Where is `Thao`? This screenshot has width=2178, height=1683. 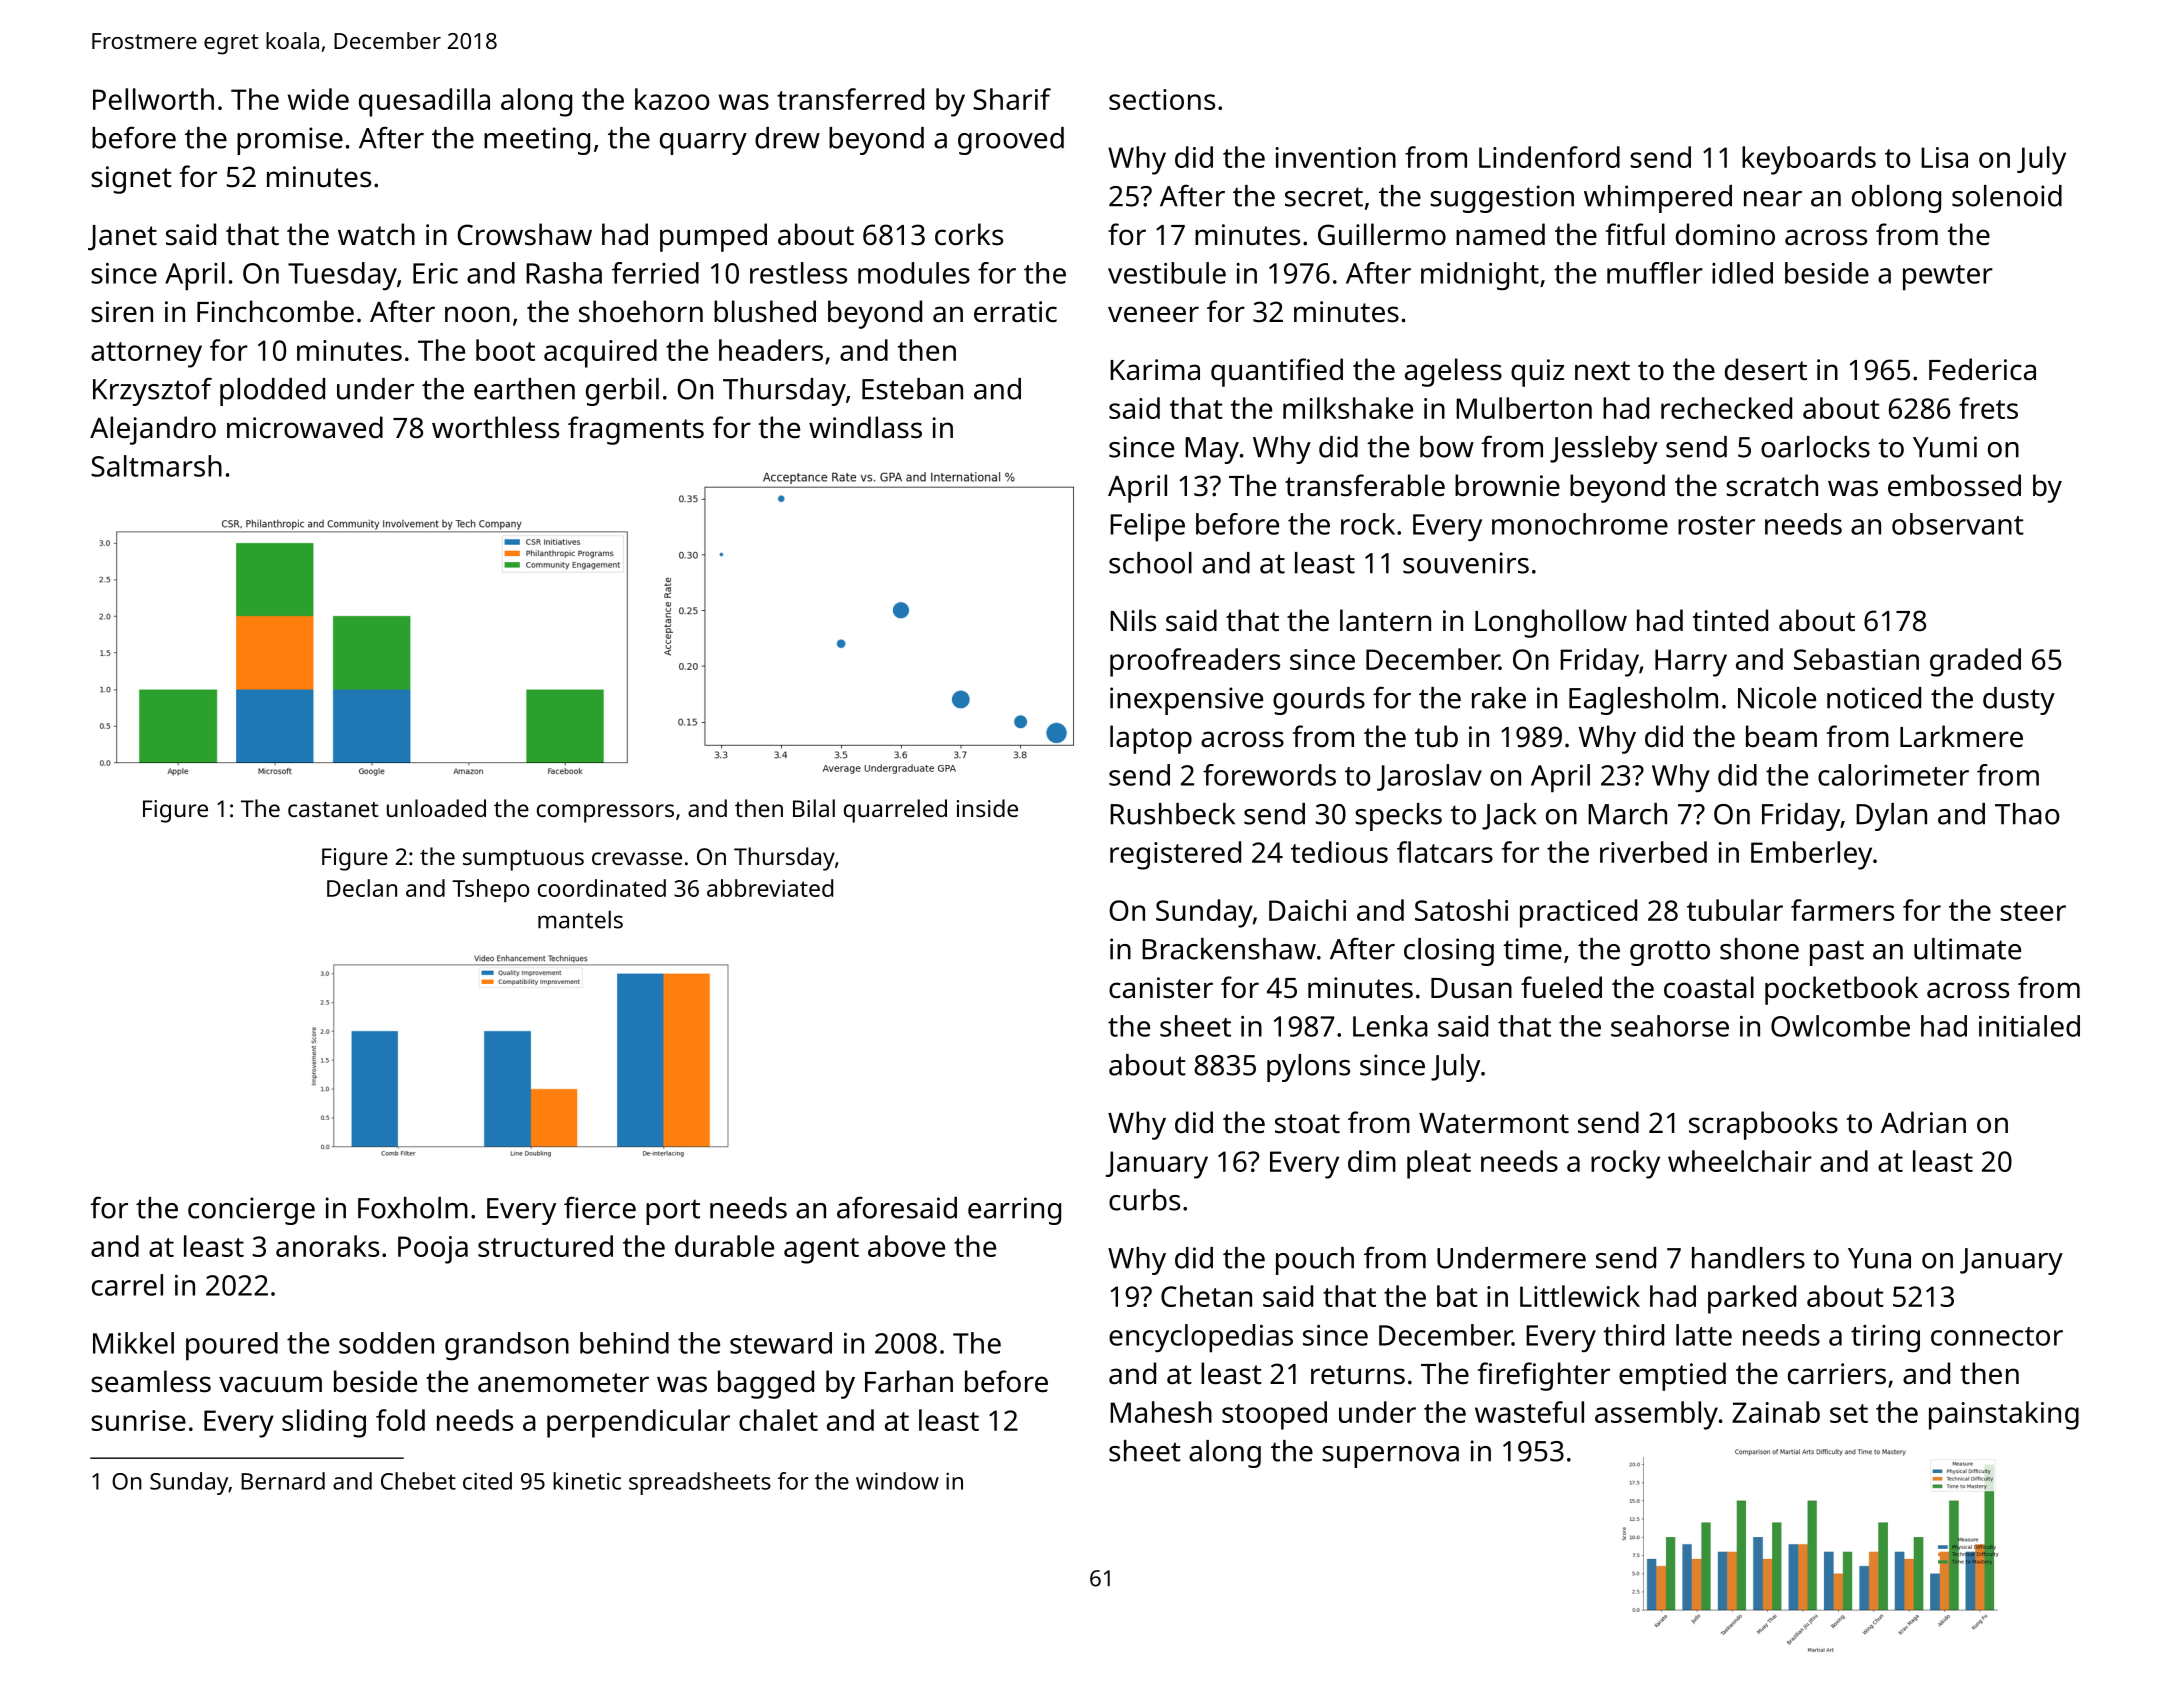
Thao is located at coordinates (2027, 814).
